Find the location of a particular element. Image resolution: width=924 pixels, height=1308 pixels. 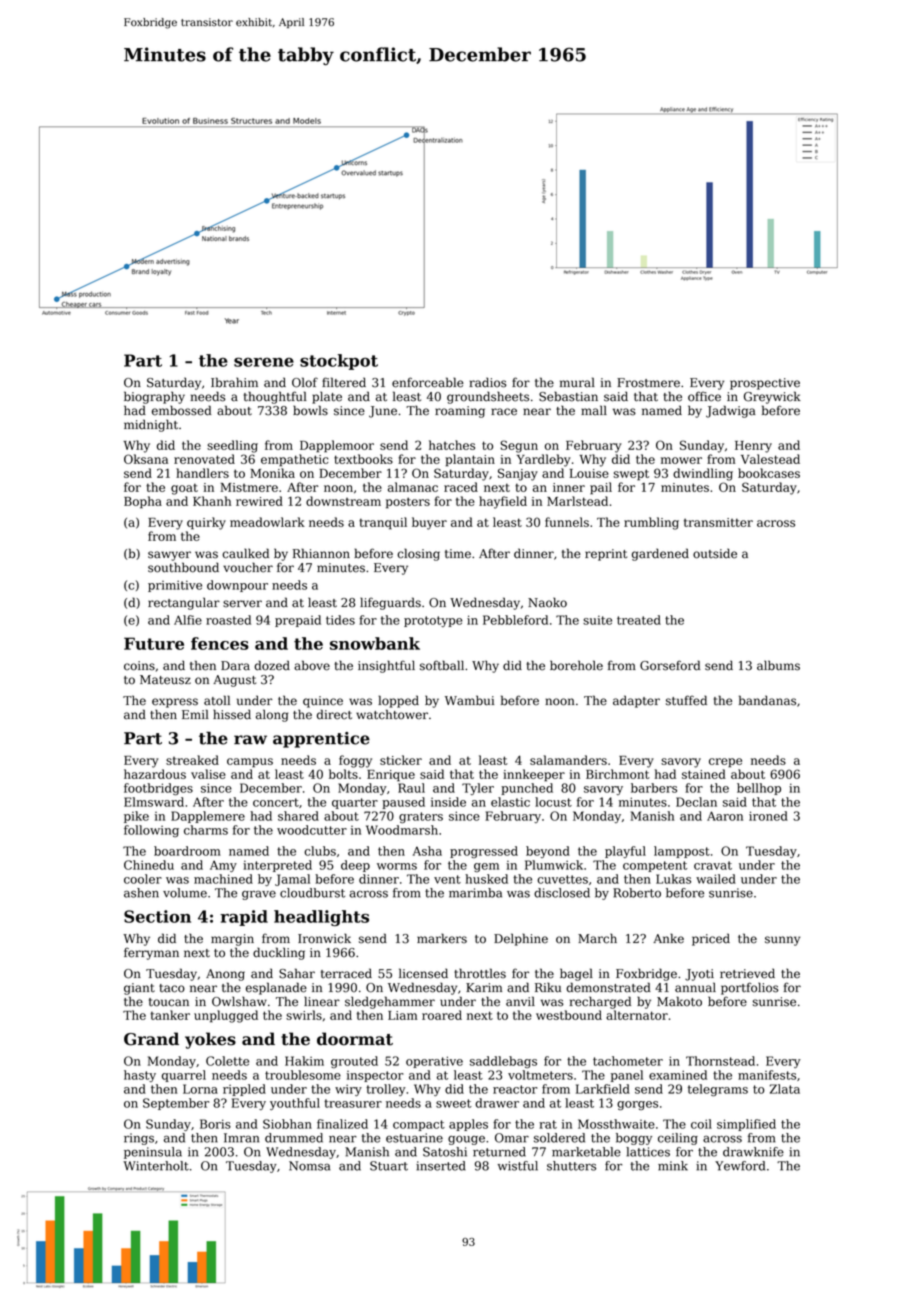

serene is located at coordinates (264, 362).
